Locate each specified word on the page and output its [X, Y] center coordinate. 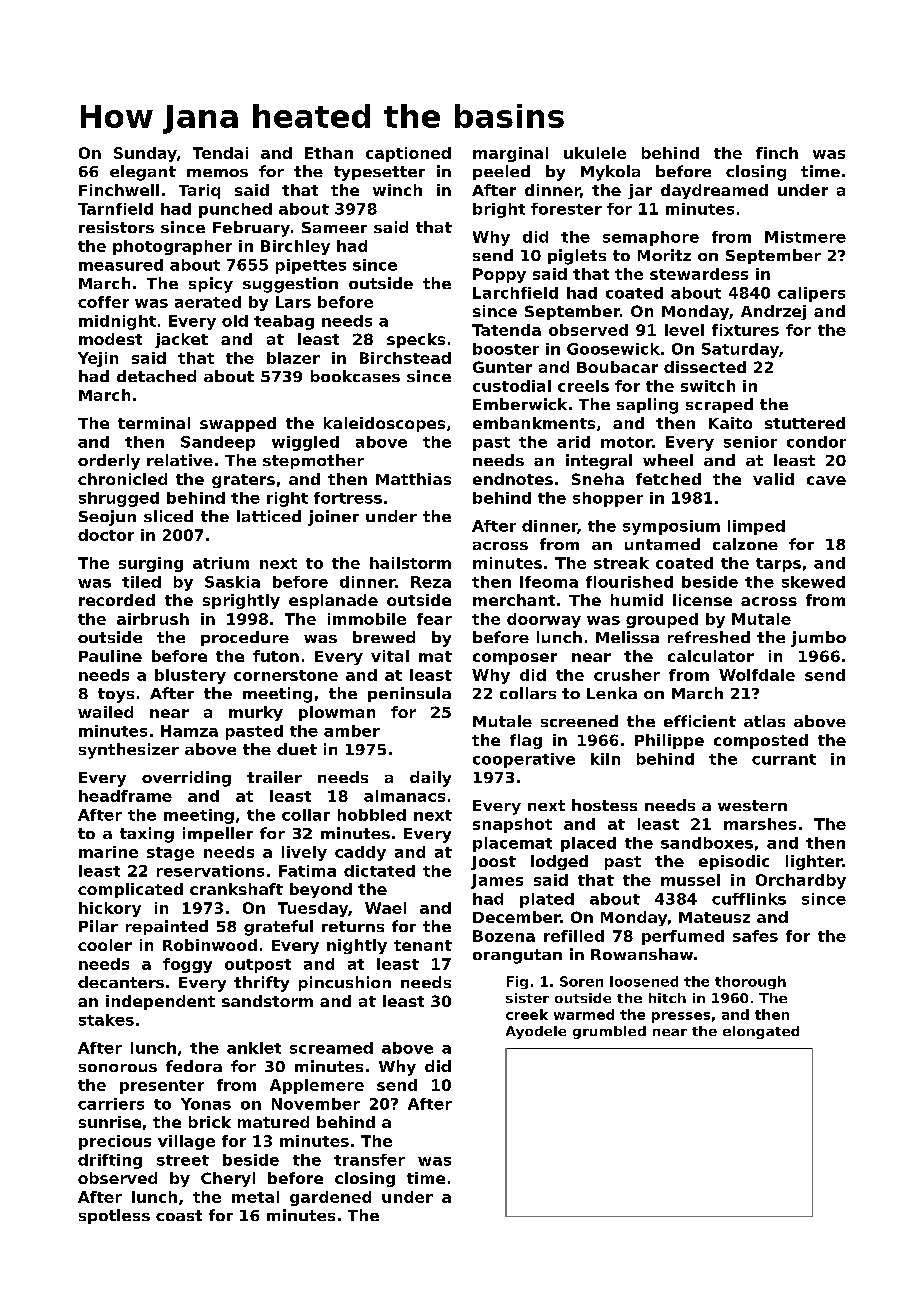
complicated [130, 890]
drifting [110, 1161]
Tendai [220, 153]
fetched [668, 479]
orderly [109, 462]
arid [573, 442]
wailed [105, 712]
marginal [510, 154]
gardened [330, 1198]
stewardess [699, 274]
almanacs [404, 796]
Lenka [612, 693]
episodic [734, 862]
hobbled [372, 815]
